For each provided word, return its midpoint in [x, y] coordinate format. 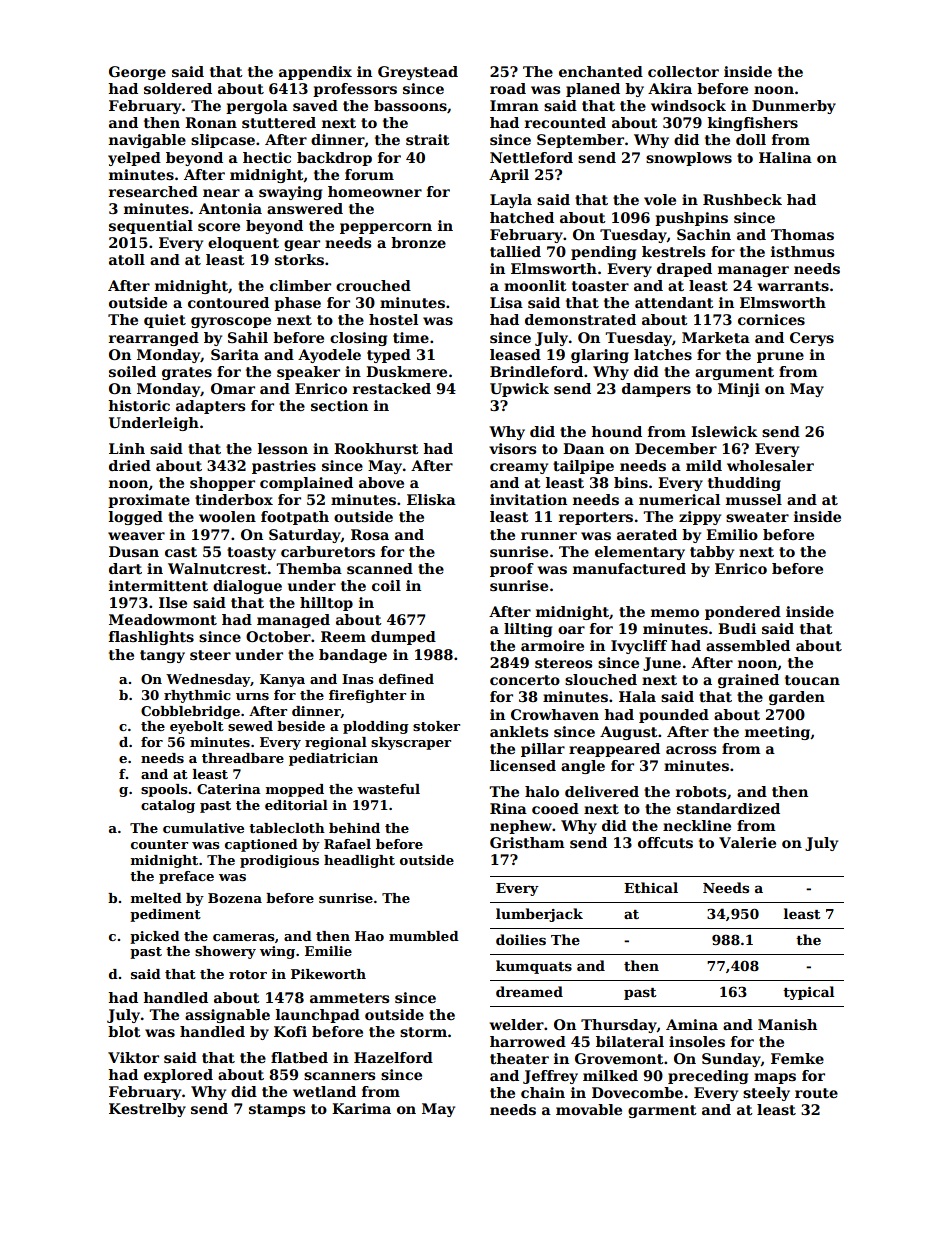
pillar [543, 750]
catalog [168, 806]
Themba [309, 568]
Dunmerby [794, 107]
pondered [743, 613]
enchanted [601, 71]
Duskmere [406, 371]
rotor [248, 974]
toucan [812, 680]
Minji [739, 390]
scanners [339, 1076]
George [137, 73]
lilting [528, 630]
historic [139, 405]
